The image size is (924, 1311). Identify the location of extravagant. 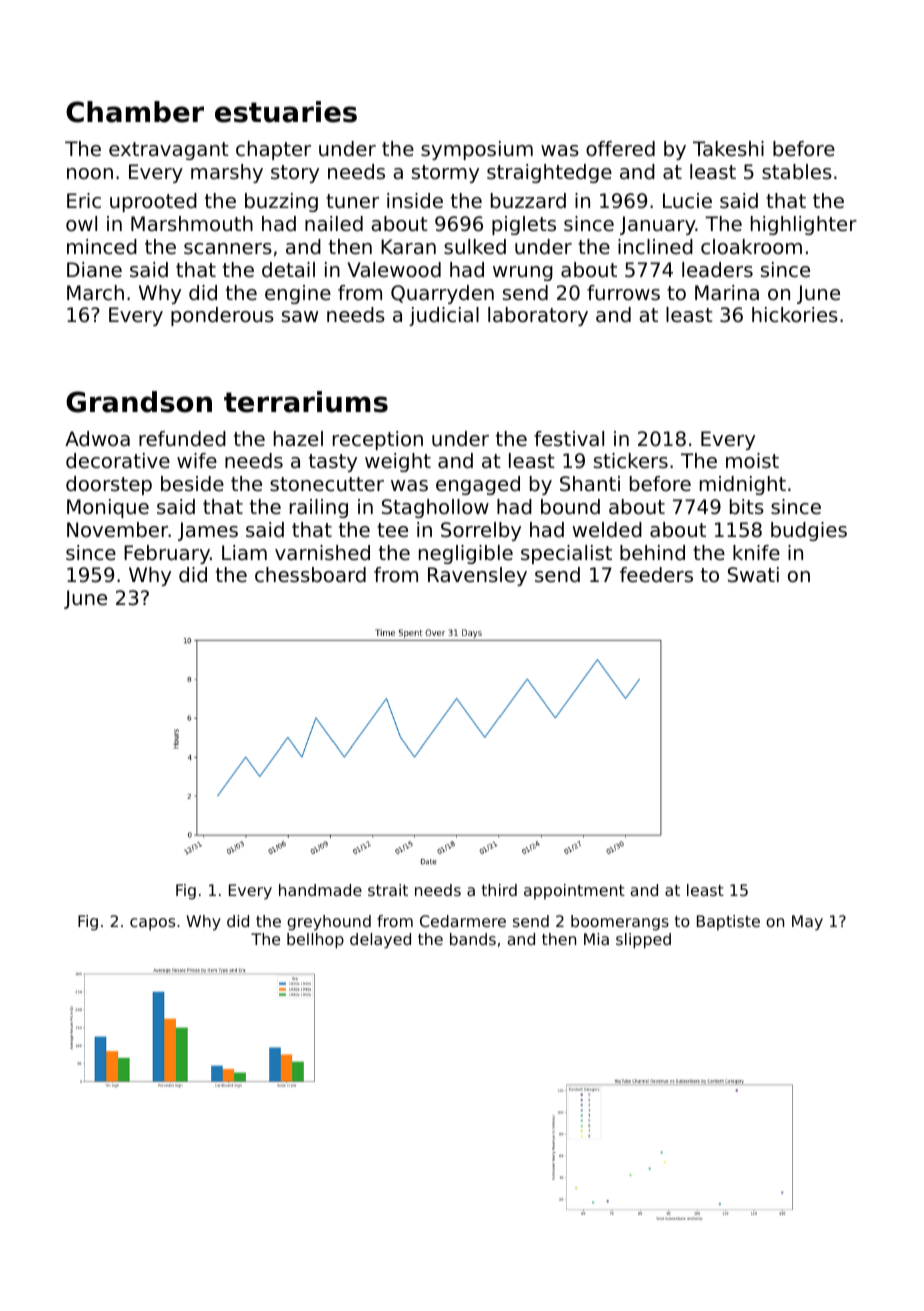
(169, 151).
